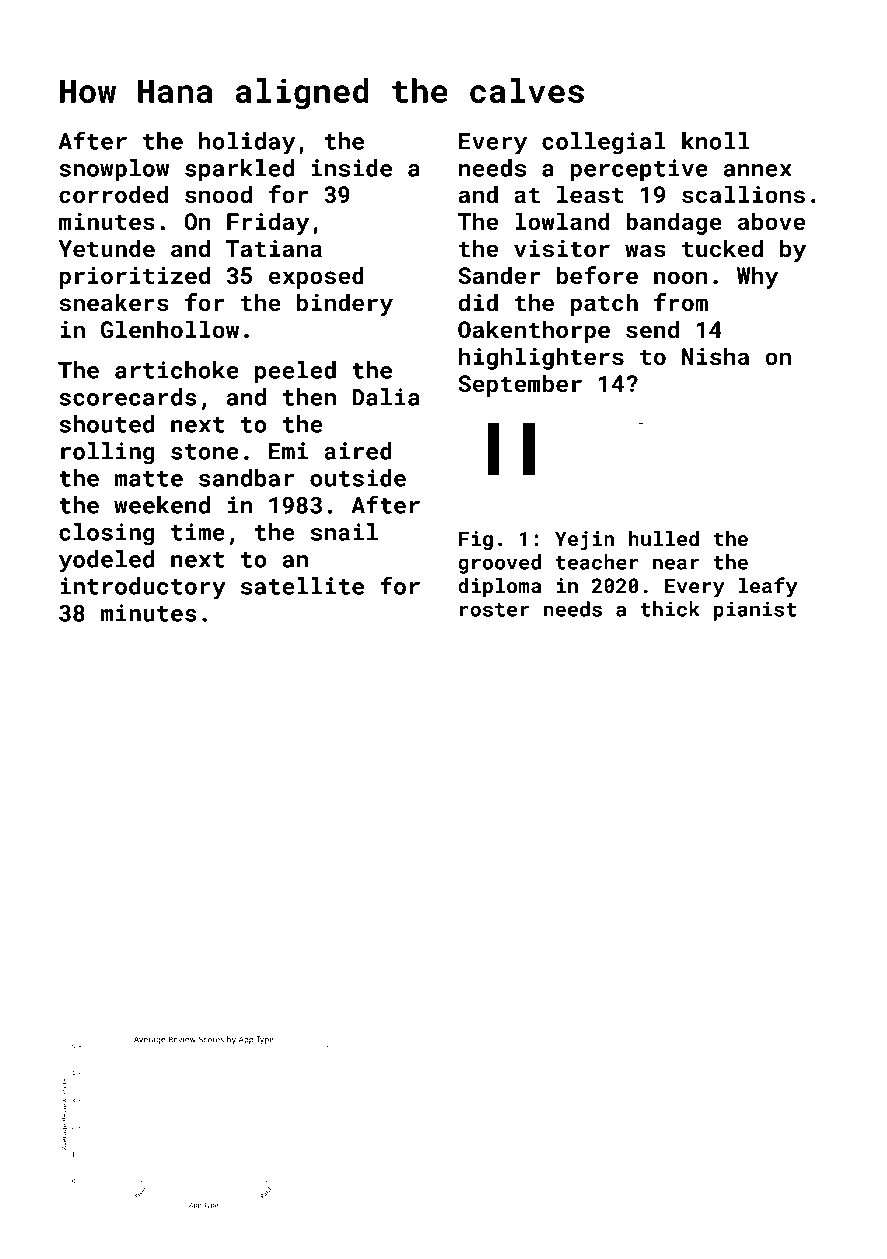 This screenshot has width=887, height=1259. Describe the element at coordinates (345, 304) in the screenshot. I see `bindery` at that location.
